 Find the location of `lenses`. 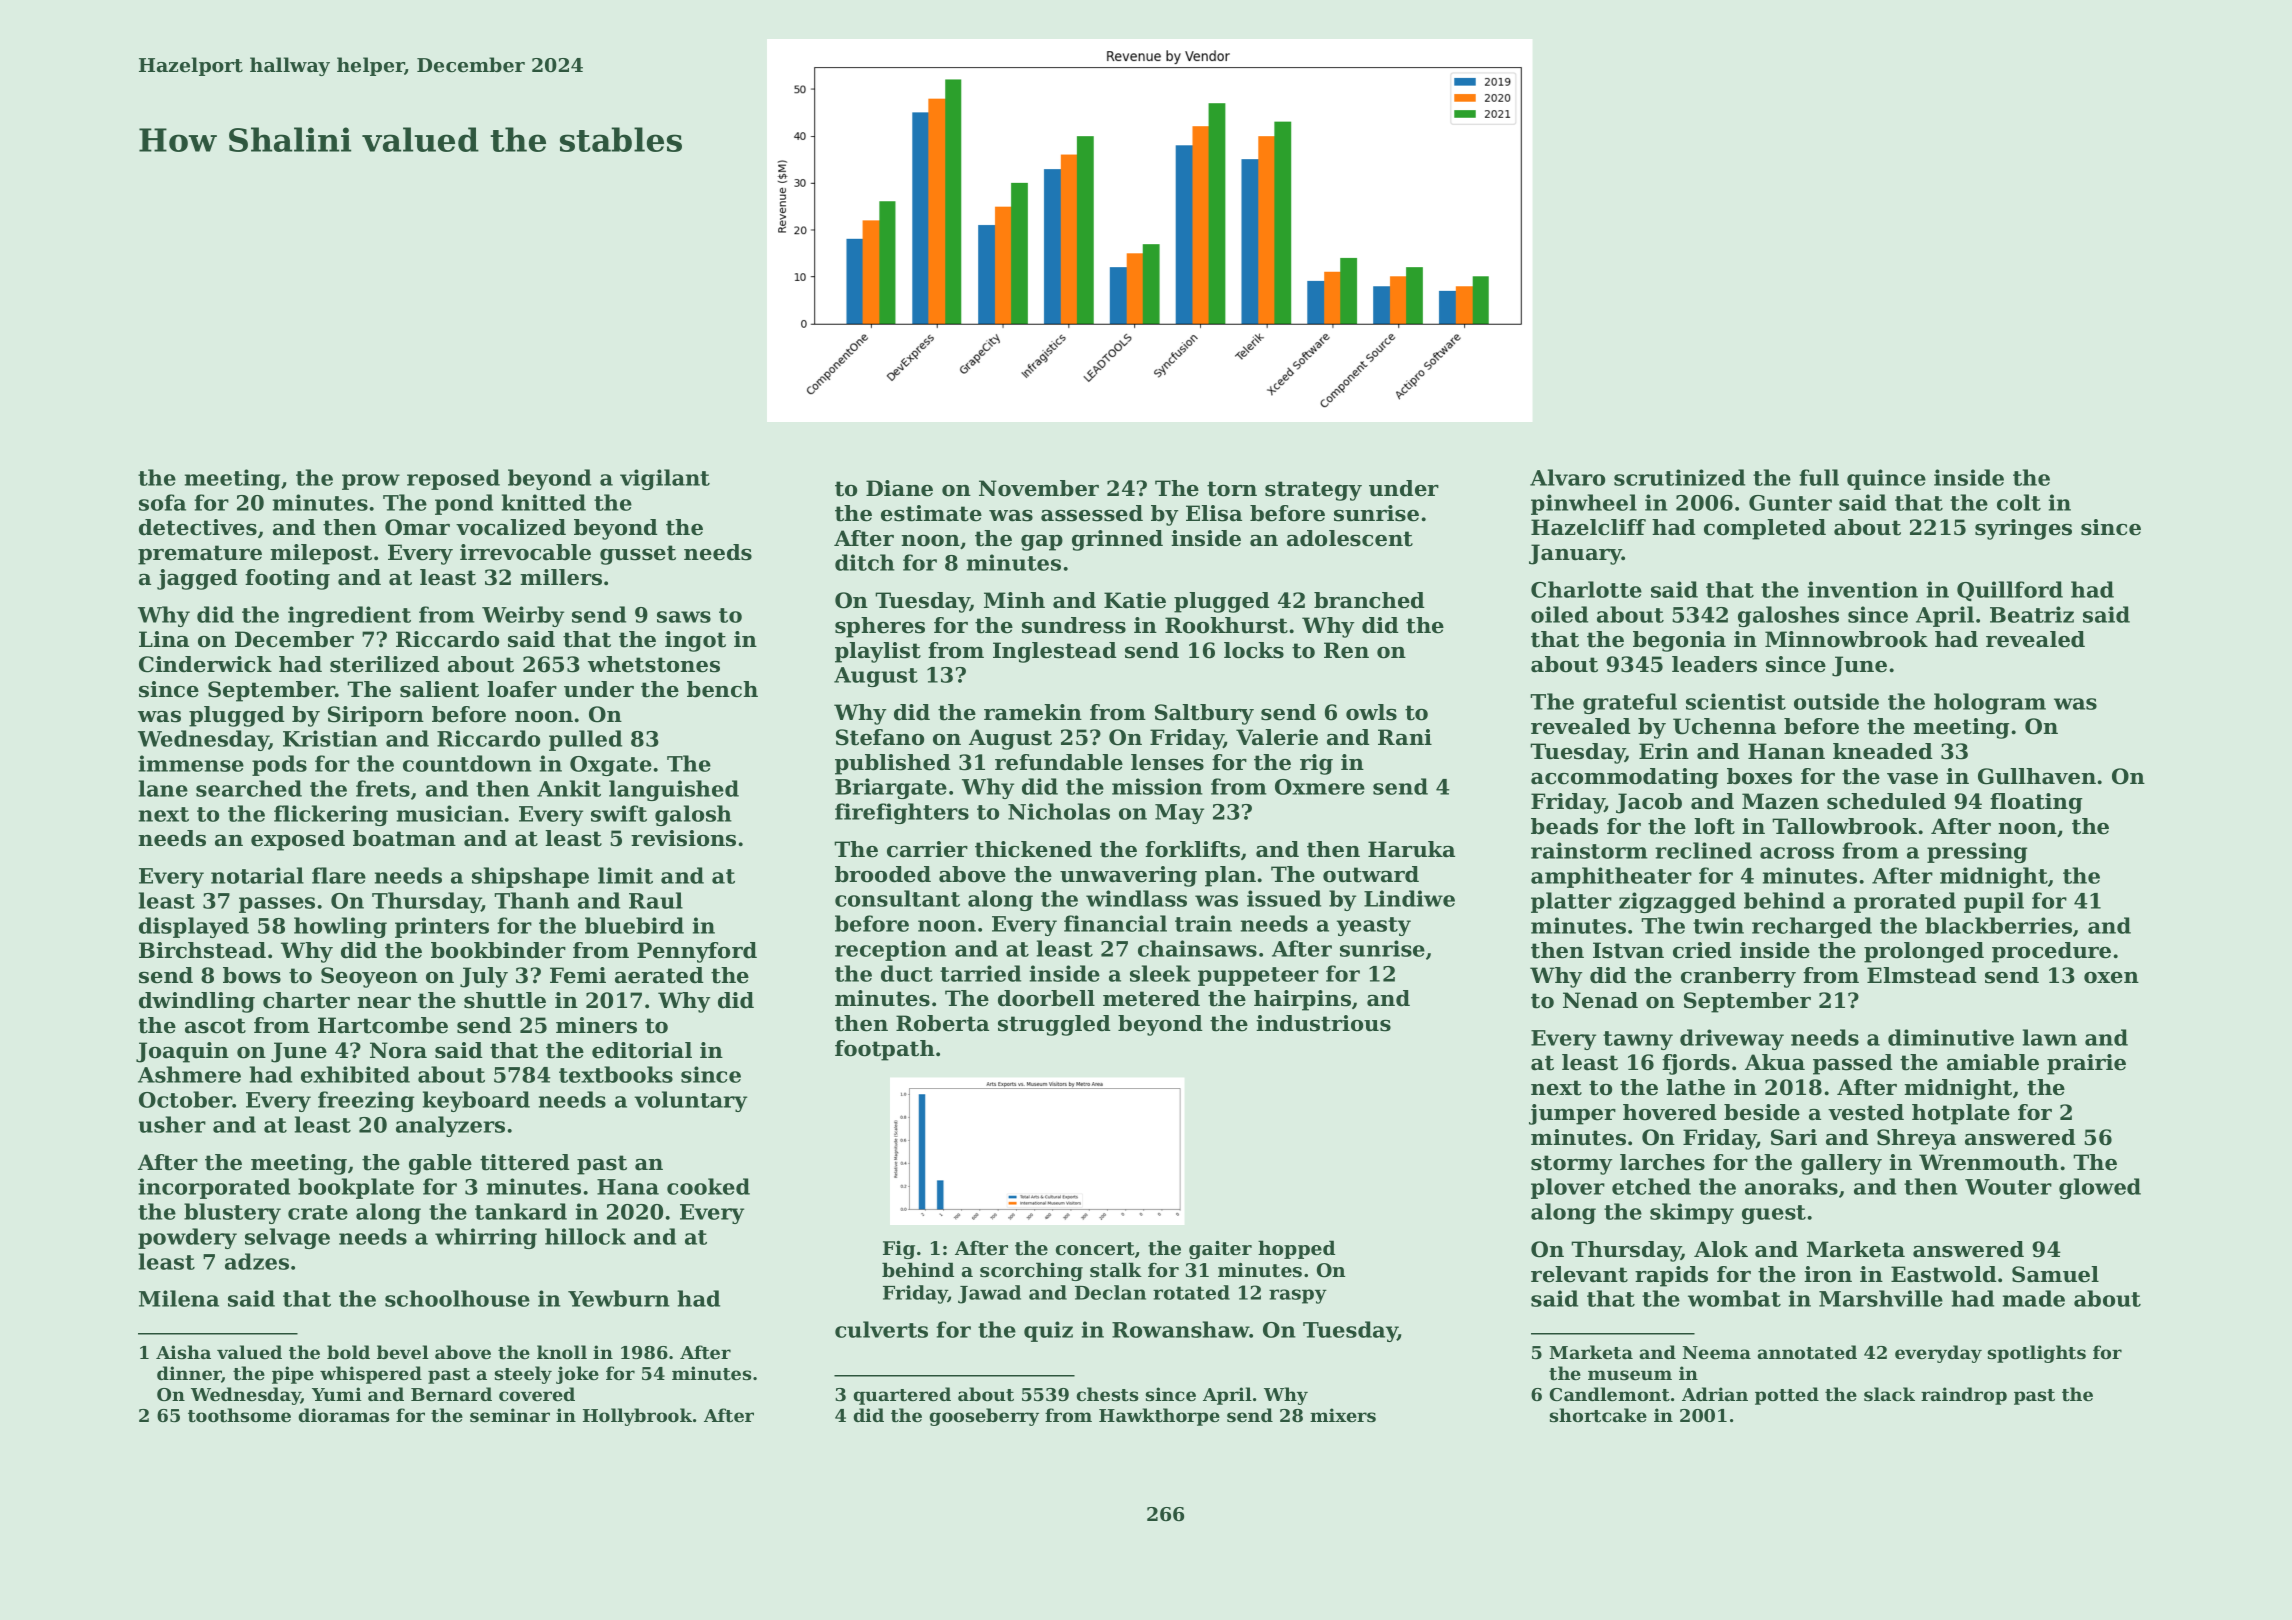

lenses is located at coordinates (1167, 762).
